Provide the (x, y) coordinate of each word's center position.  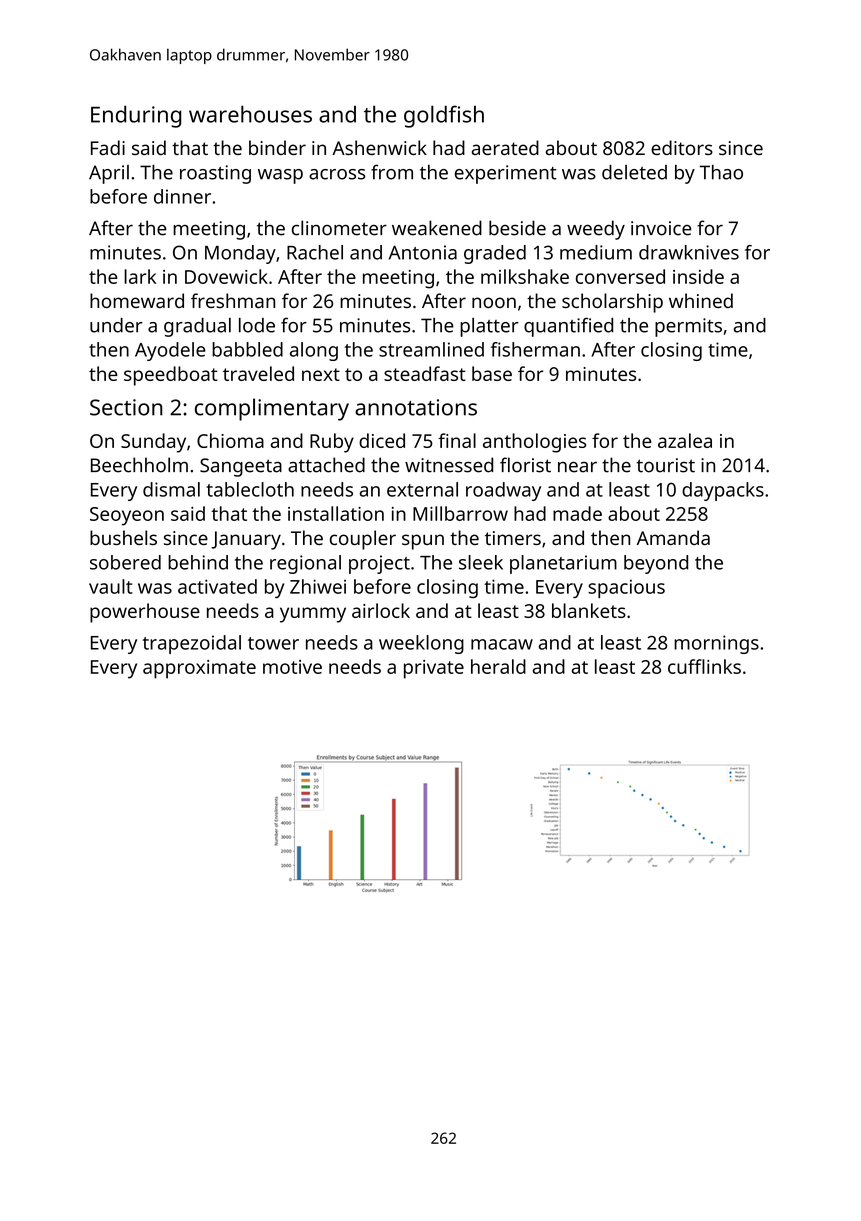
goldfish (444, 116)
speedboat (171, 376)
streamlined (431, 349)
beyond (656, 564)
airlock (381, 610)
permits (688, 327)
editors (682, 147)
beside (517, 228)
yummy (313, 615)
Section (126, 407)
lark (140, 276)
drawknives (689, 252)
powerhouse (145, 613)
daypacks (723, 491)
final (457, 440)
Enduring (136, 116)
